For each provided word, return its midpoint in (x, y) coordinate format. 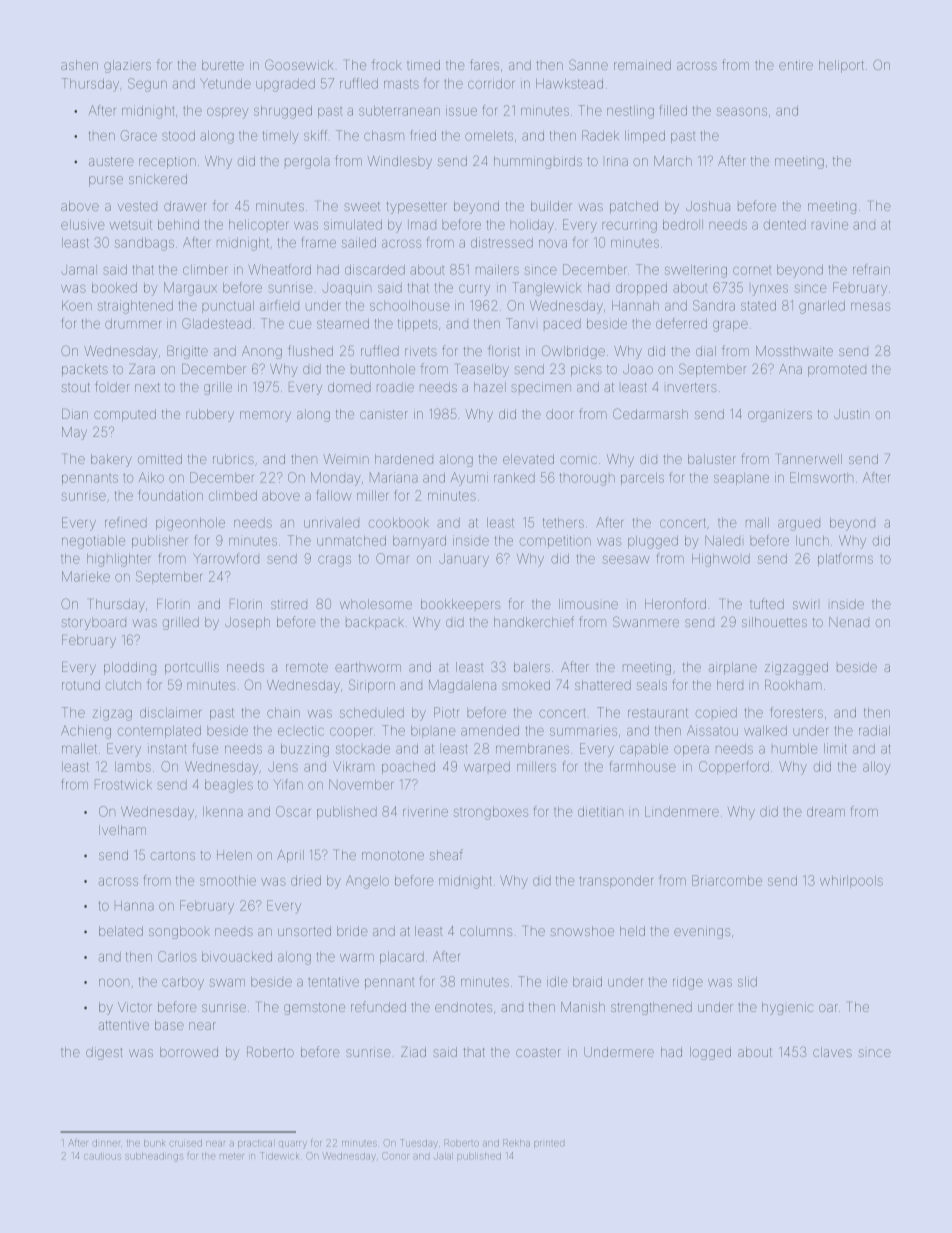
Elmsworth (821, 477)
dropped (641, 289)
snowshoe (582, 931)
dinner (106, 1144)
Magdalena (462, 686)
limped (645, 136)
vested (137, 206)
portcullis (192, 668)
